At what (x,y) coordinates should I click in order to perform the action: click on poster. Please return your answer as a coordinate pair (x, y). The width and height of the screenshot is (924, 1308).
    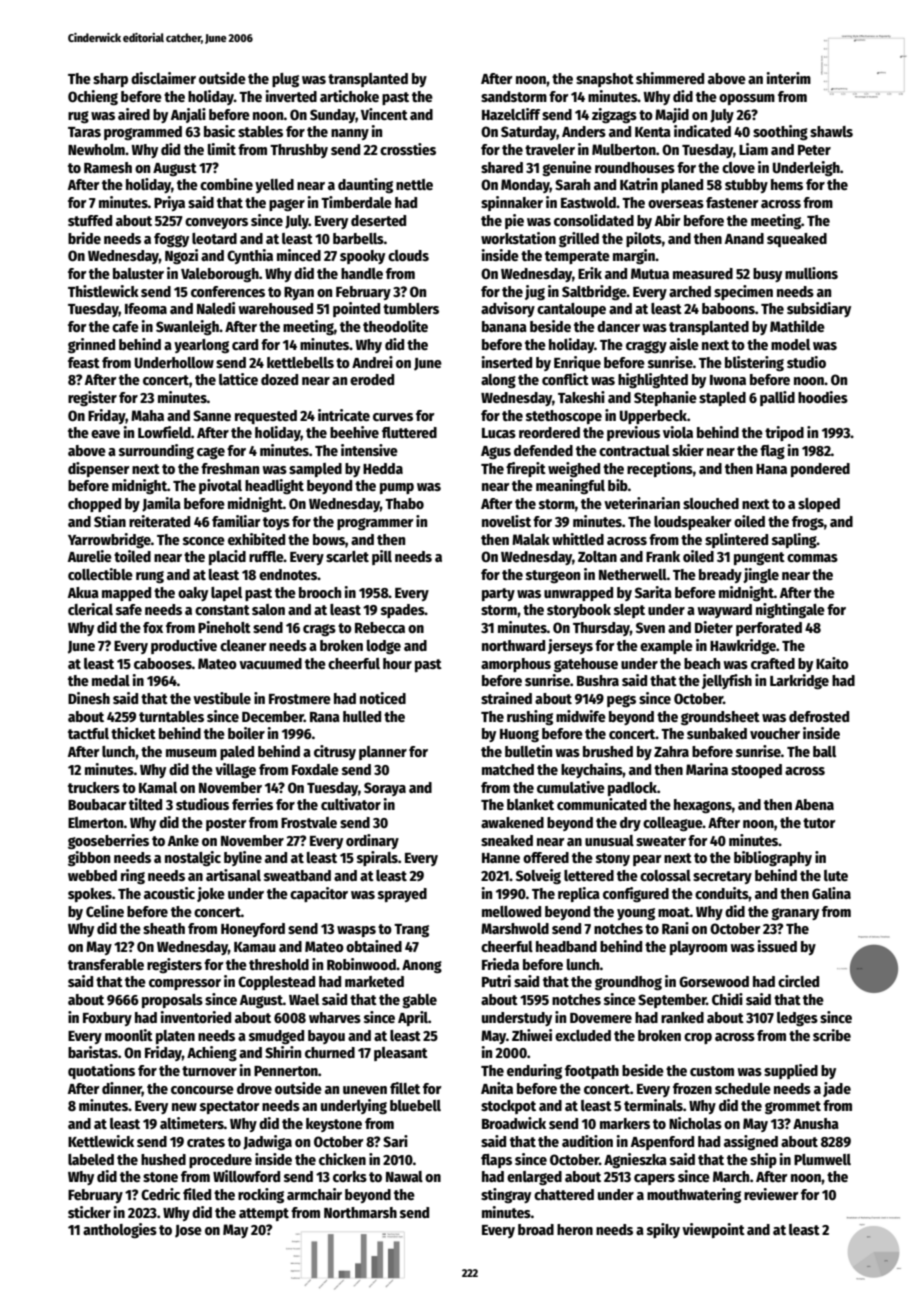
    Looking at the image, I should click on (226, 824).
